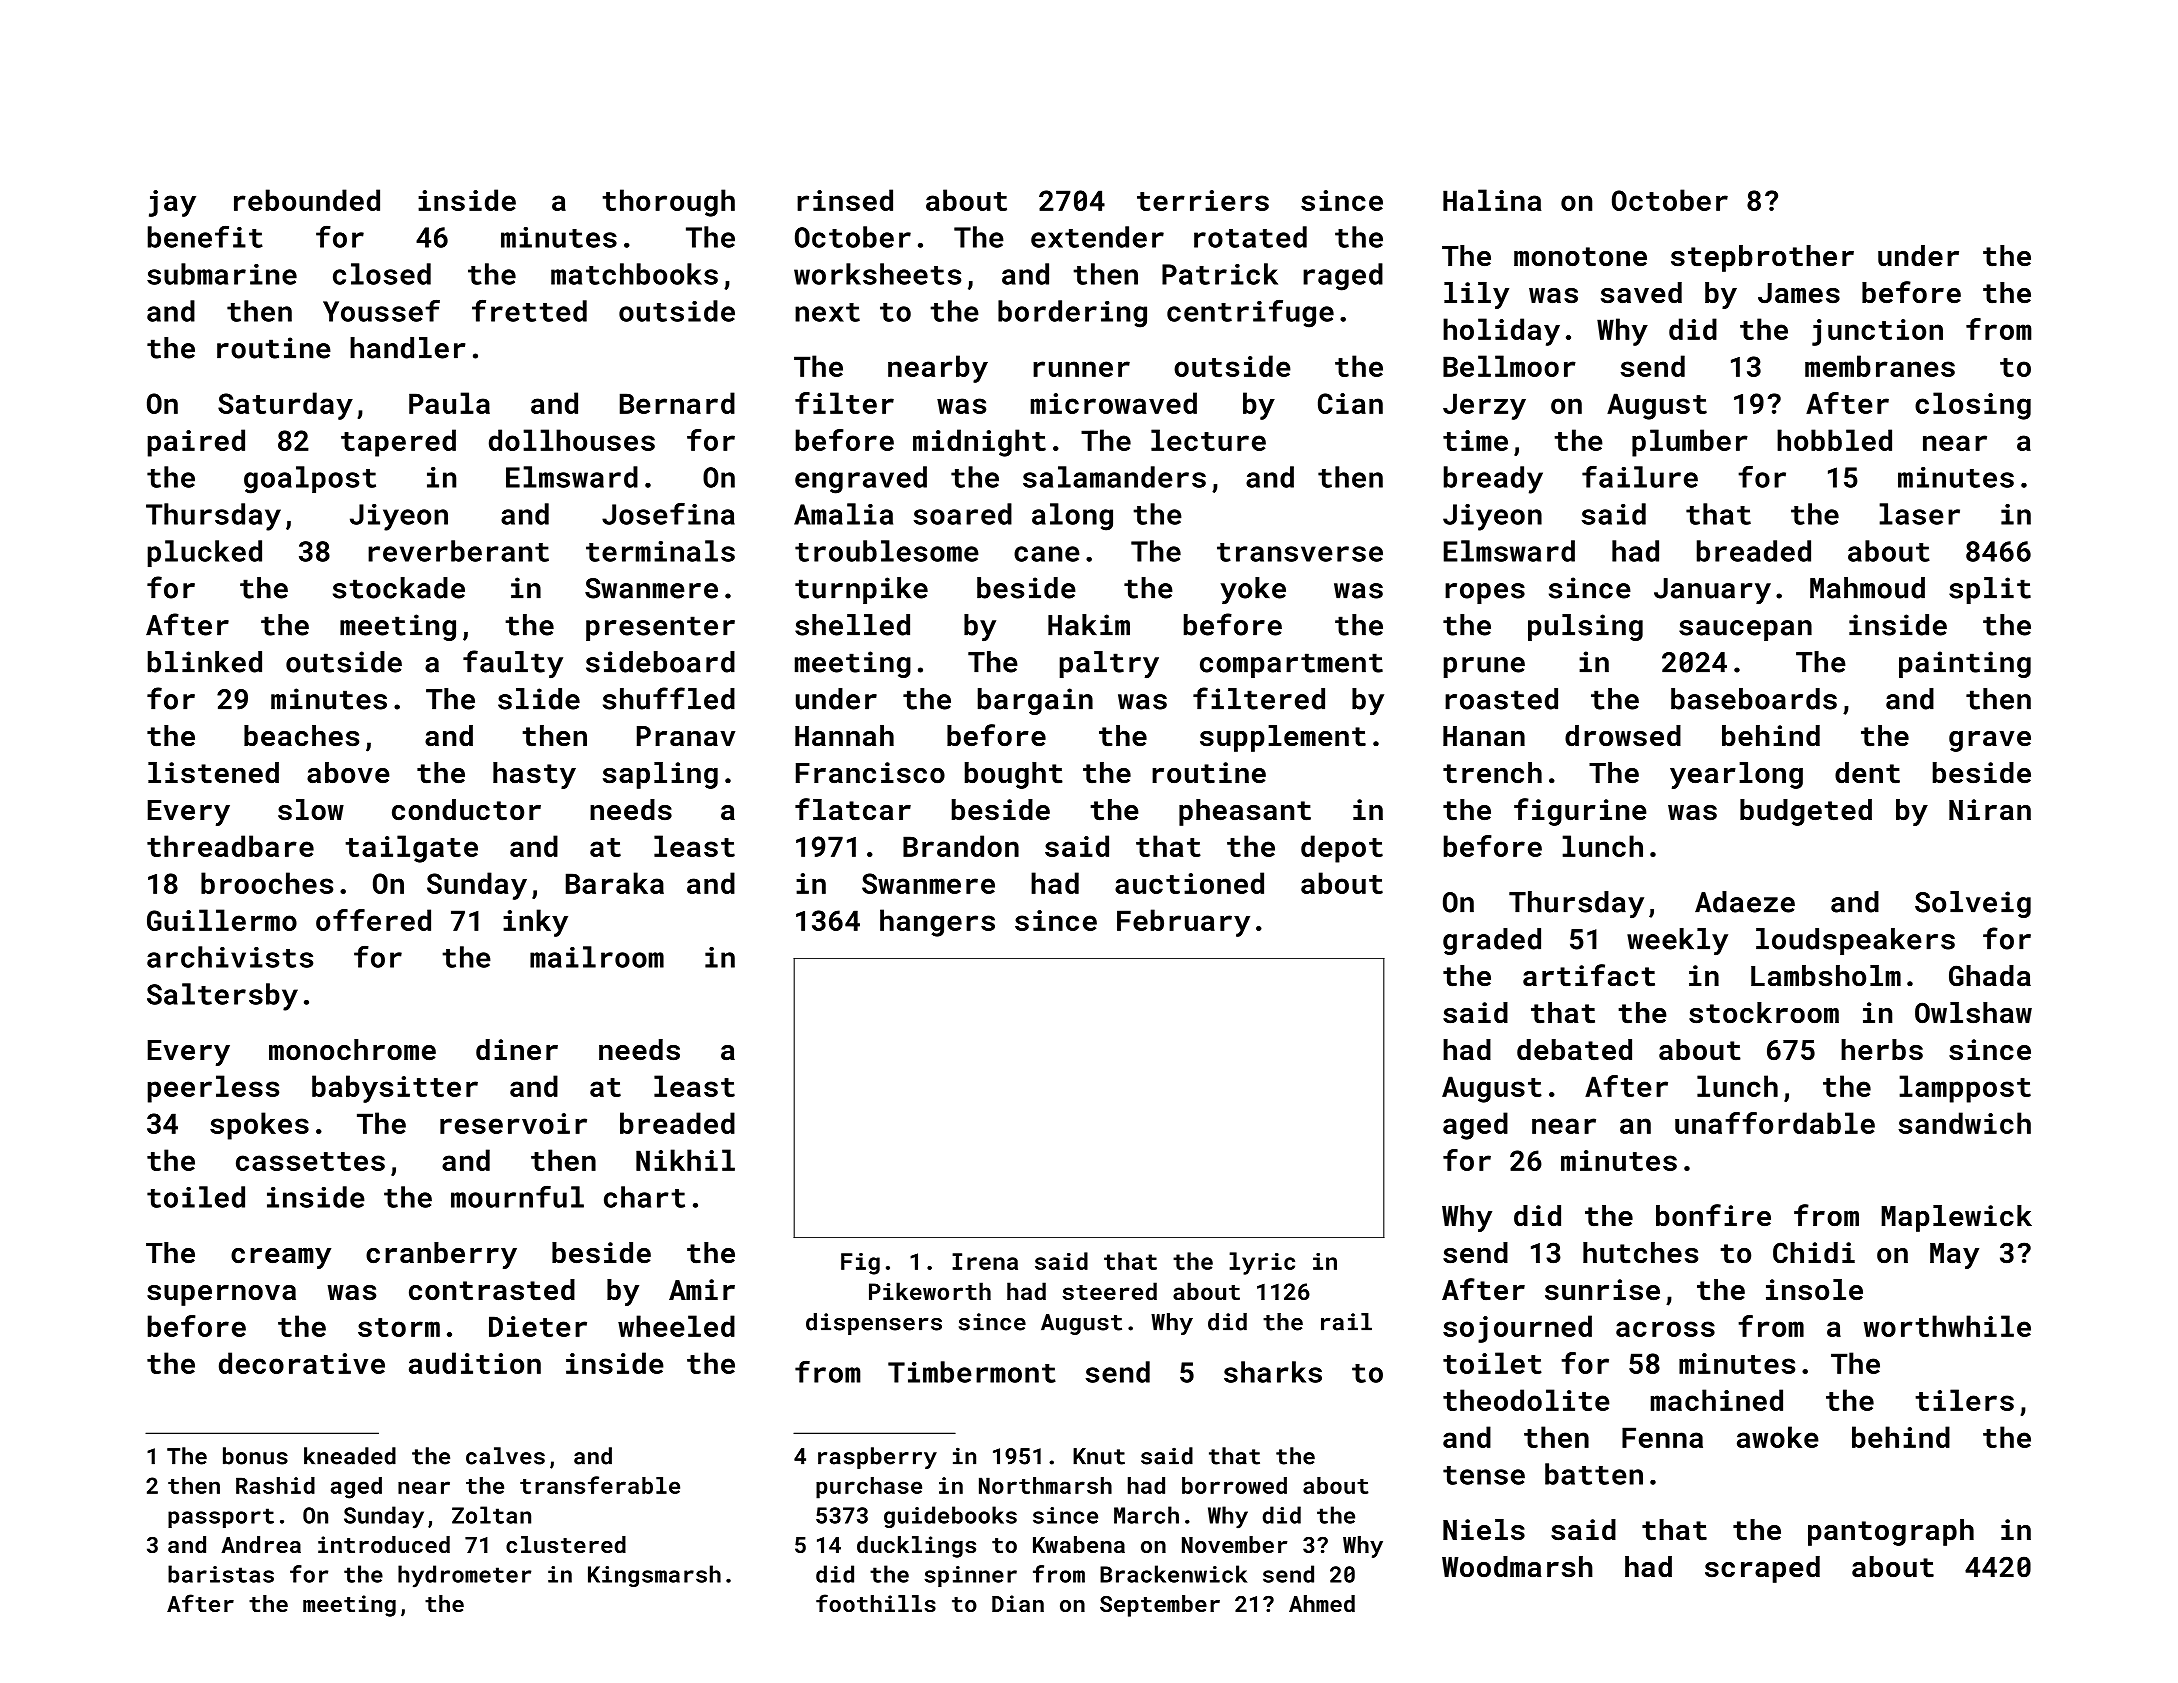 Image resolution: width=2178 pixels, height=1683 pixels. Describe the element at coordinates (1173, 1574) in the page. I see `Brackenwick` at that location.
